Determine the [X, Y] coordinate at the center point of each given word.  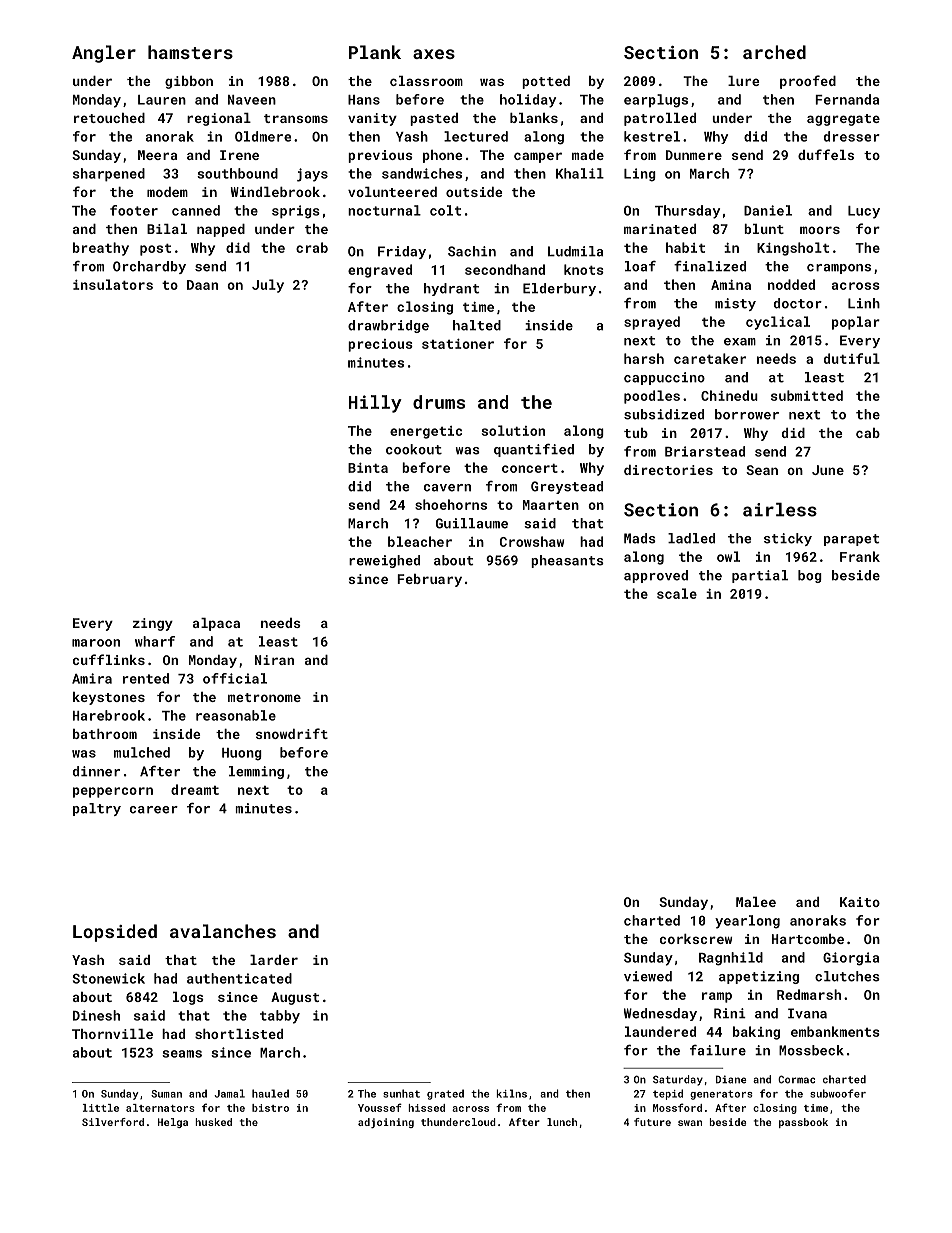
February [429, 580]
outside [474, 192]
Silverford [113, 1122]
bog [810, 576]
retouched [109, 118]
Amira [92, 678]
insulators [113, 284]
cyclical [778, 323]
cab [868, 433]
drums [439, 402]
